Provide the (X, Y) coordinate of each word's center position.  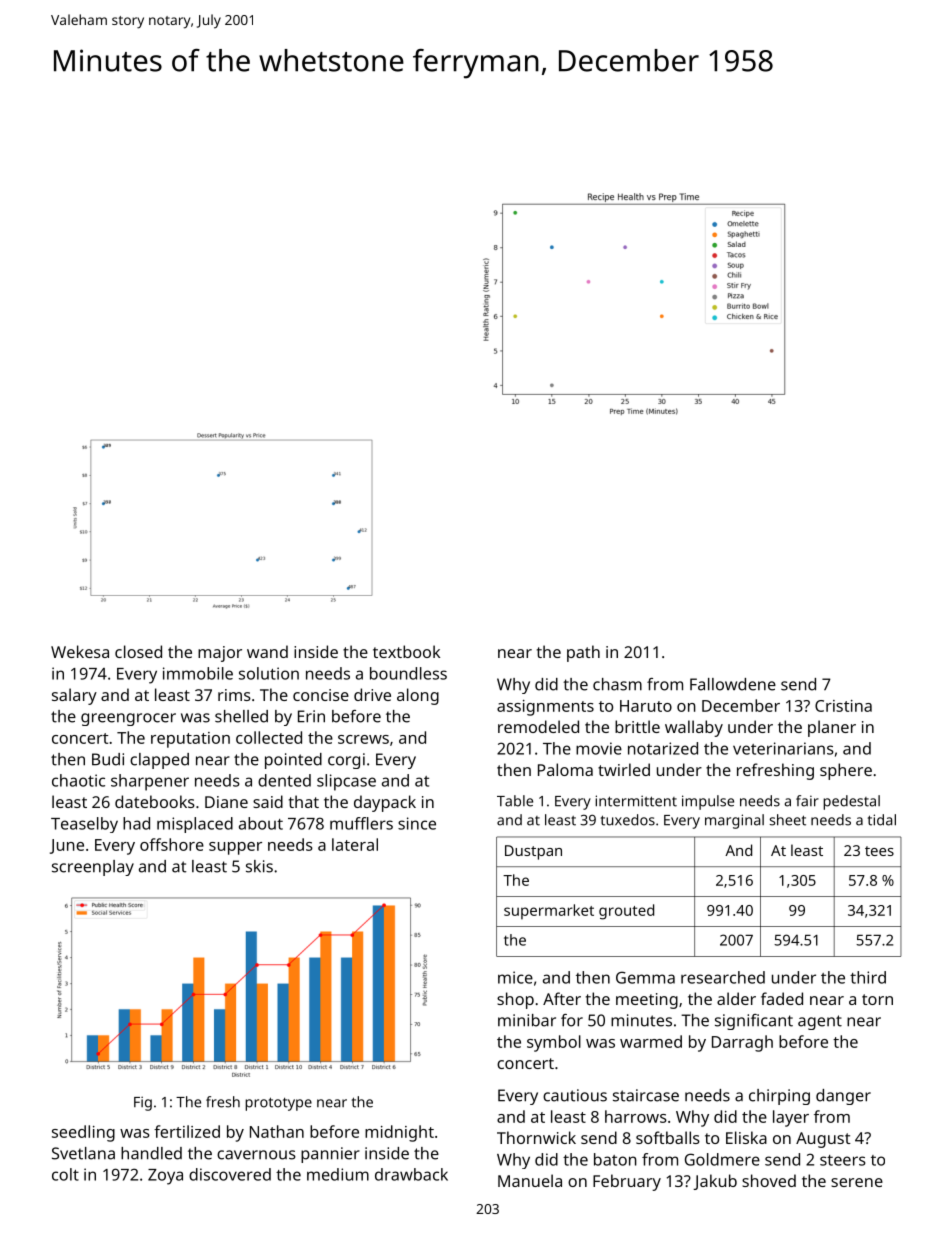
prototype (278, 1104)
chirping (779, 1097)
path (583, 653)
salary (74, 696)
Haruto (646, 706)
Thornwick (536, 1137)
